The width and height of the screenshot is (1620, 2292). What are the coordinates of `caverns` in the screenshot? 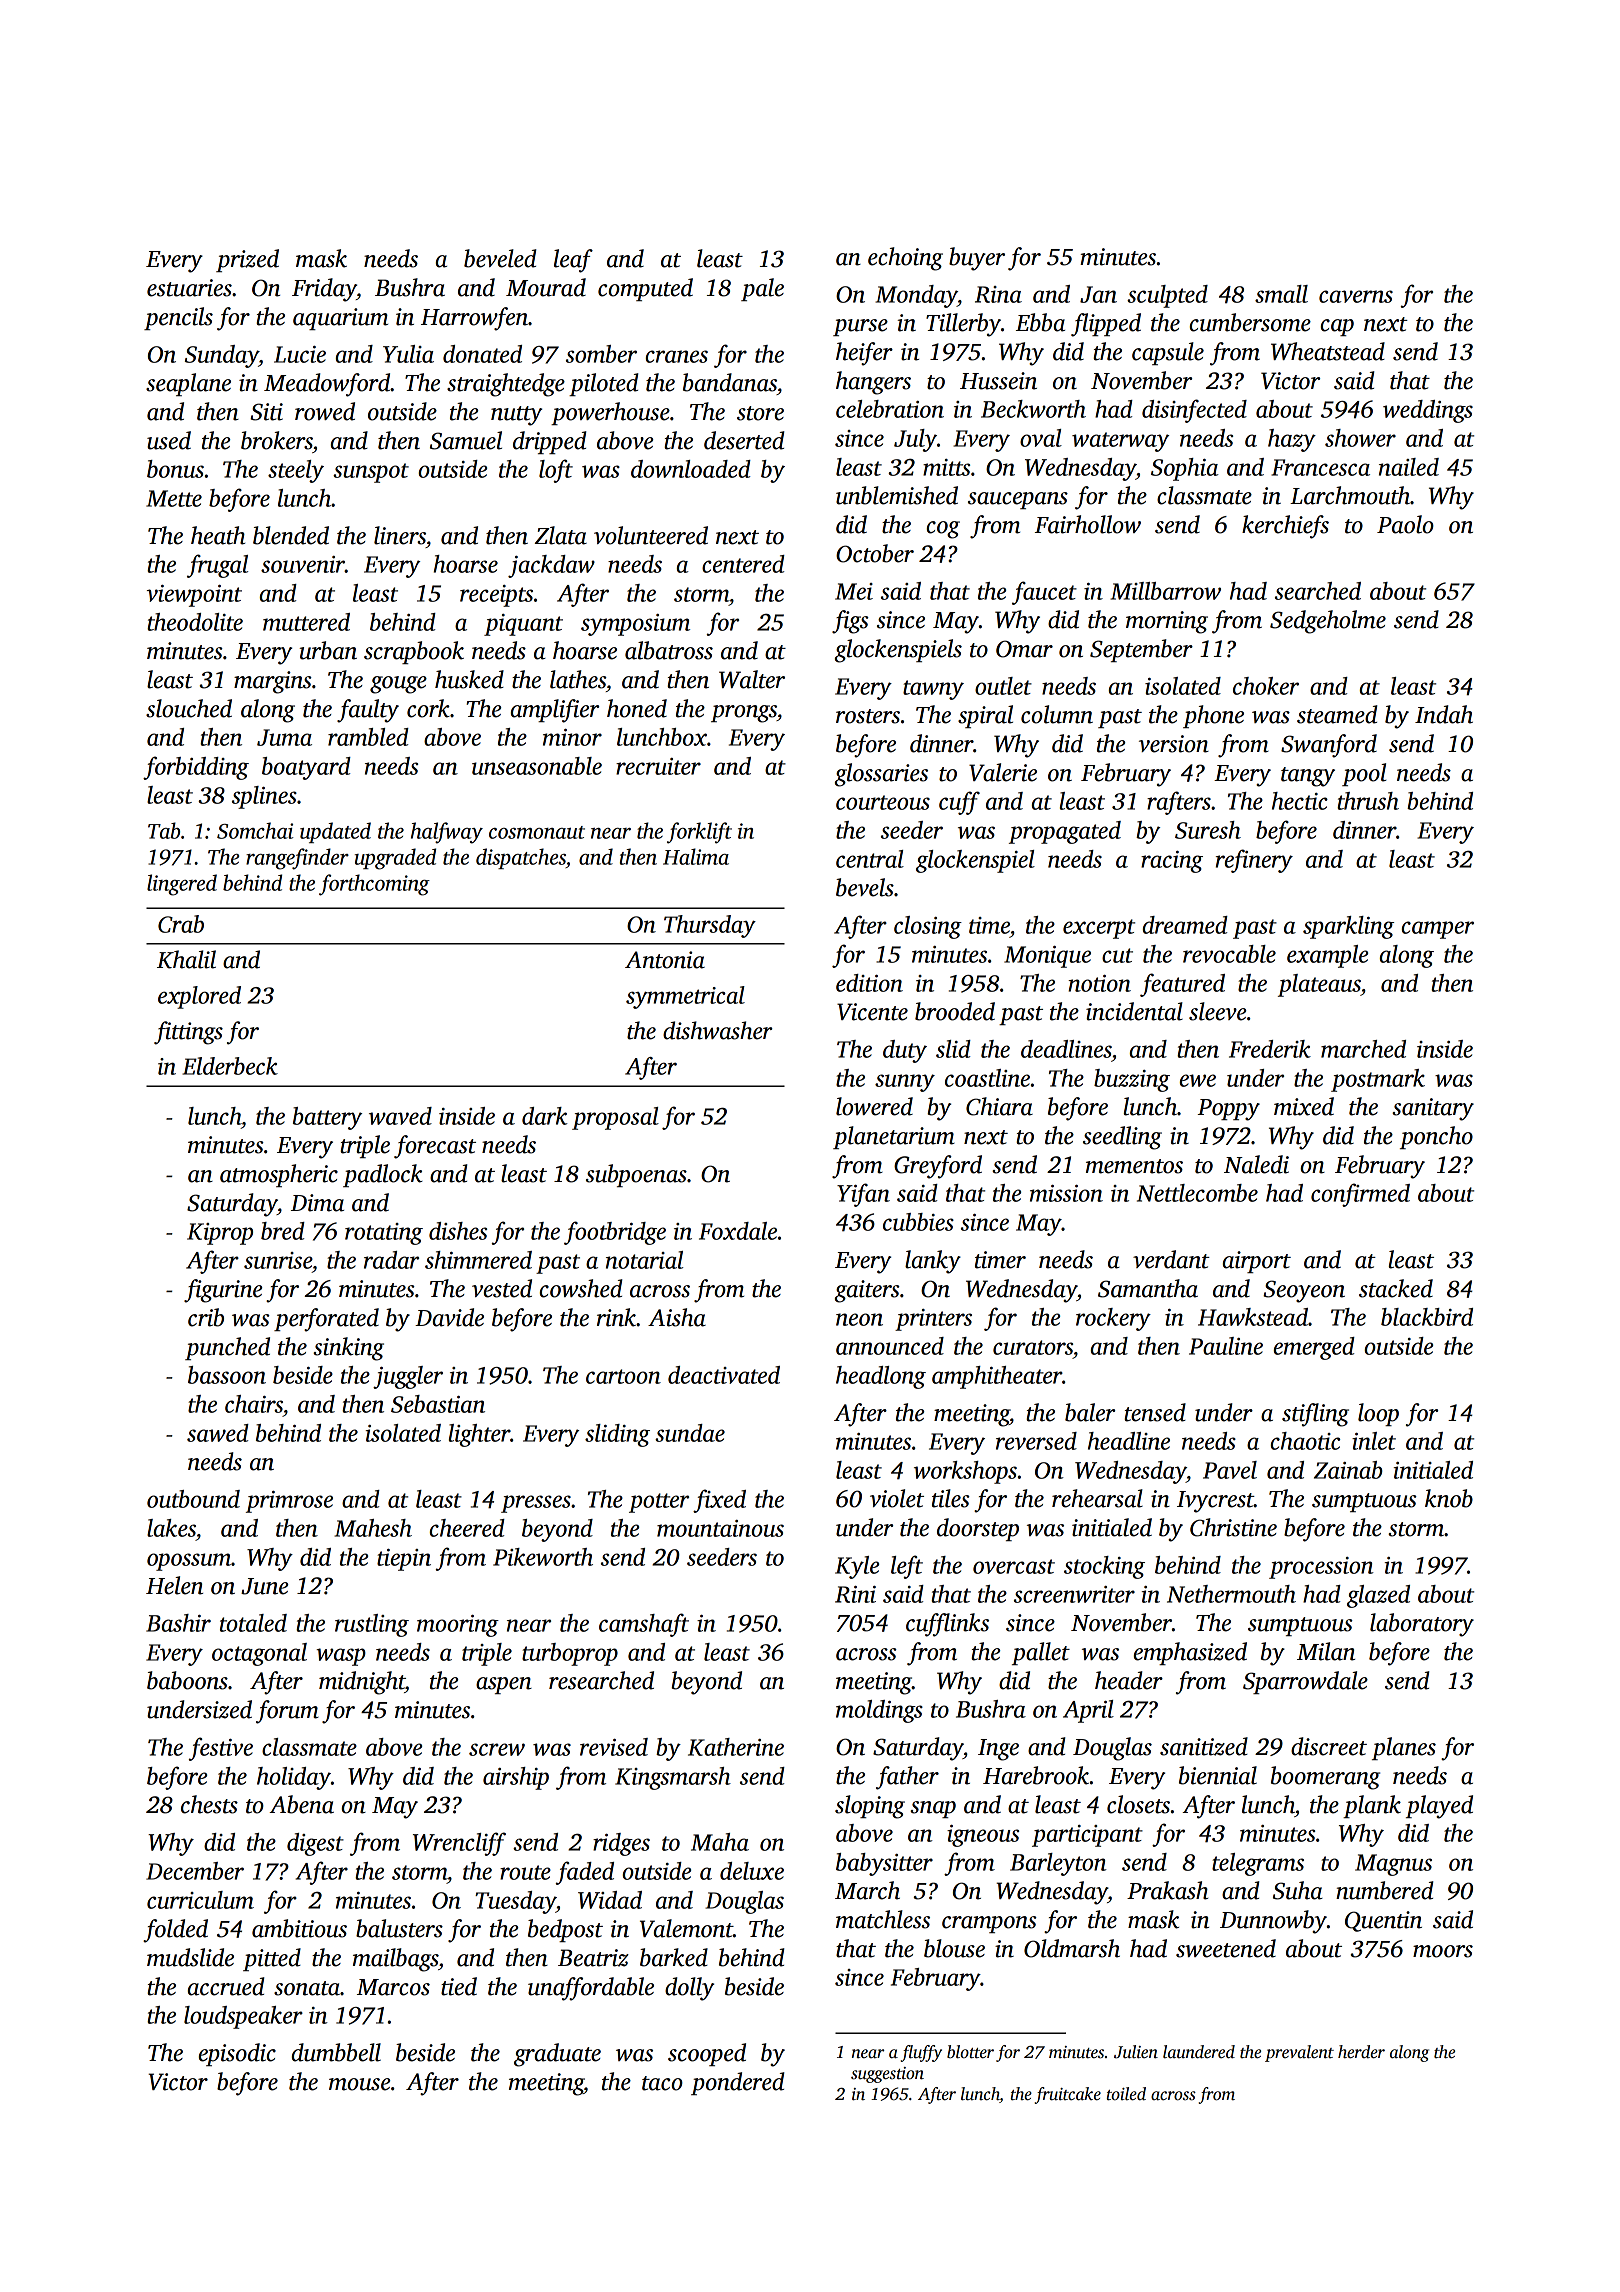 It's located at (1356, 296).
